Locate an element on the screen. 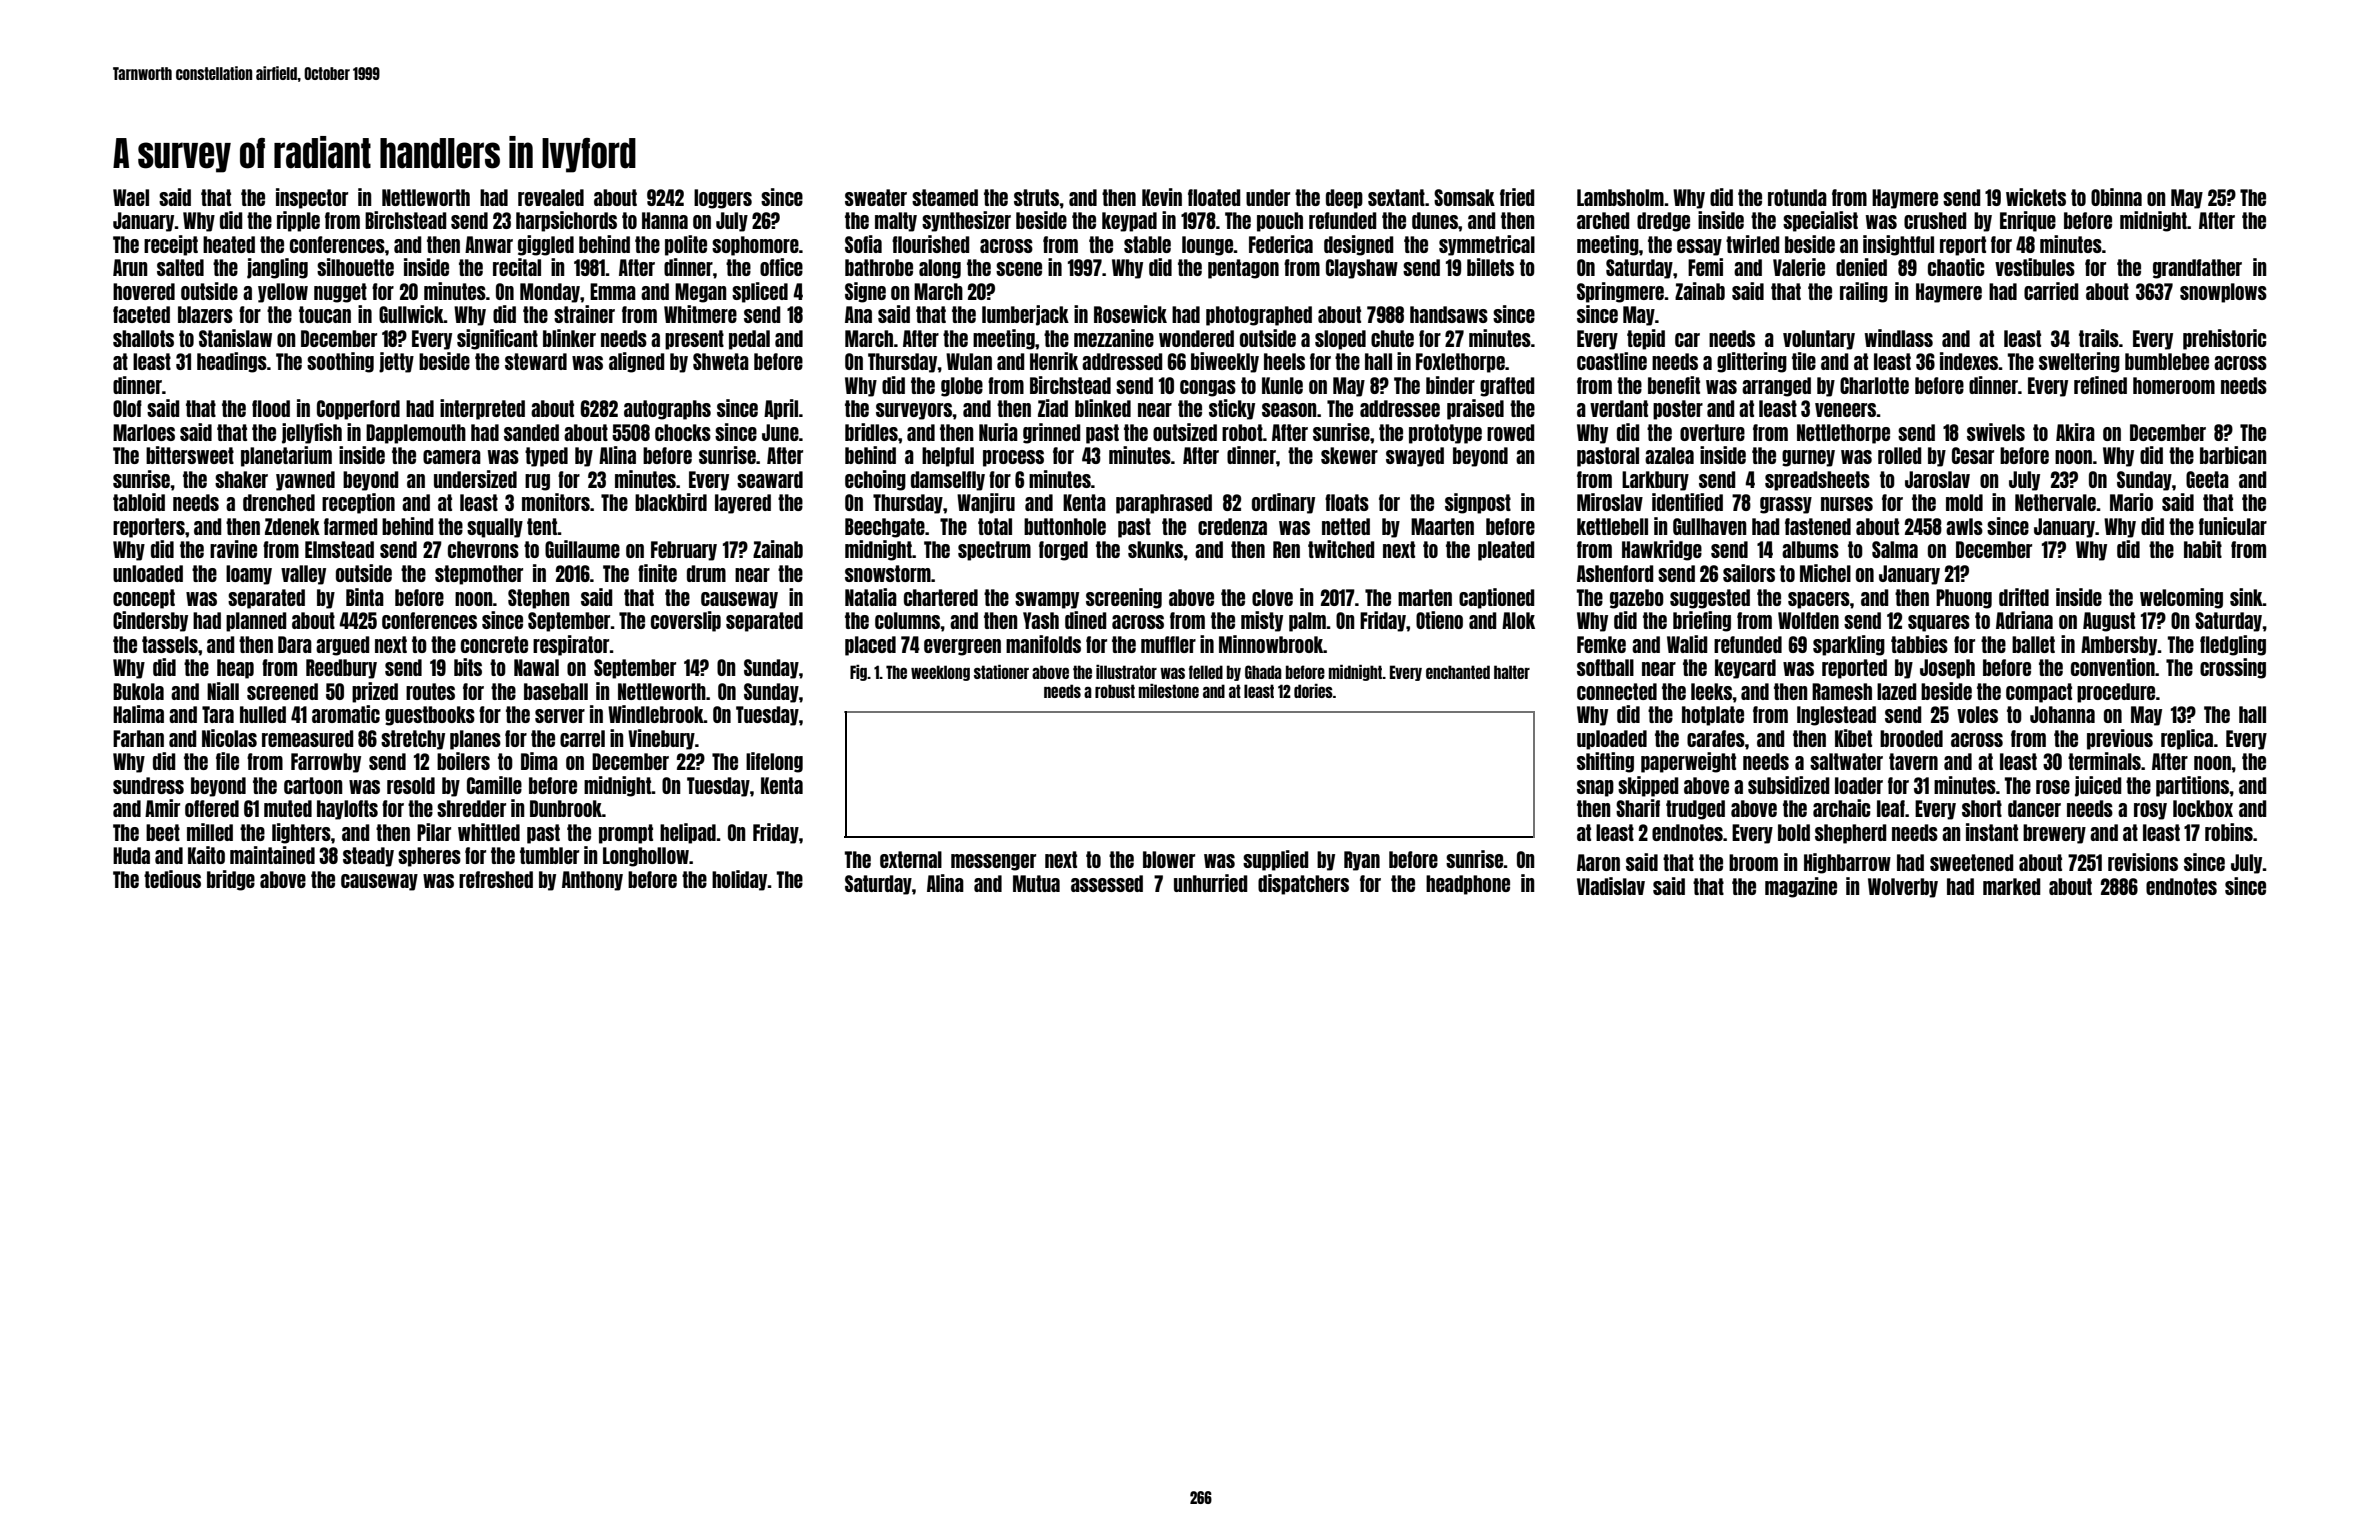 The width and height of the screenshot is (2380, 1540). Bukola is located at coordinates (138, 691).
